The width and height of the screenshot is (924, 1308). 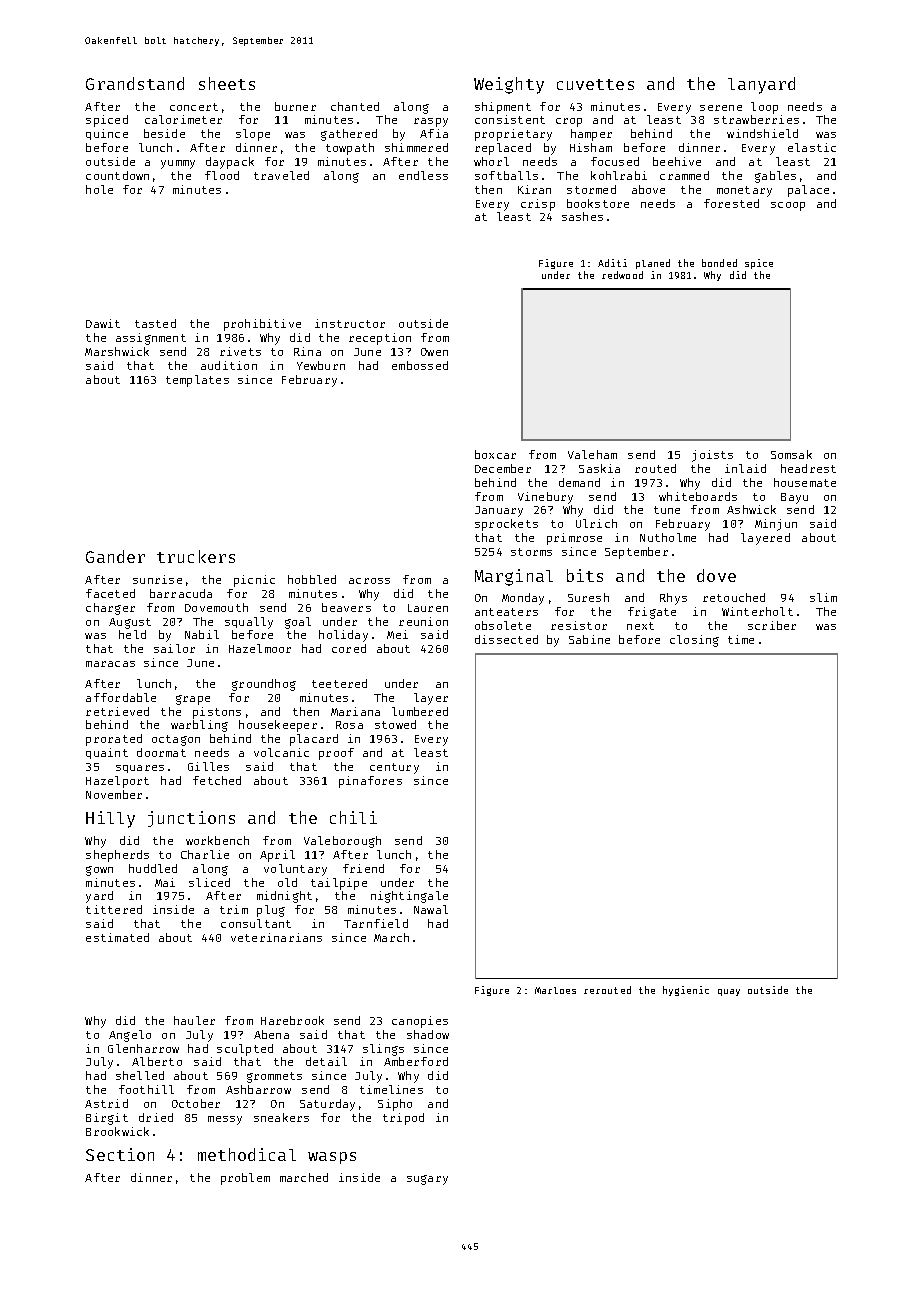 What do you see at coordinates (135, 83) in the screenshot?
I see `Grandstand` at bounding box center [135, 83].
